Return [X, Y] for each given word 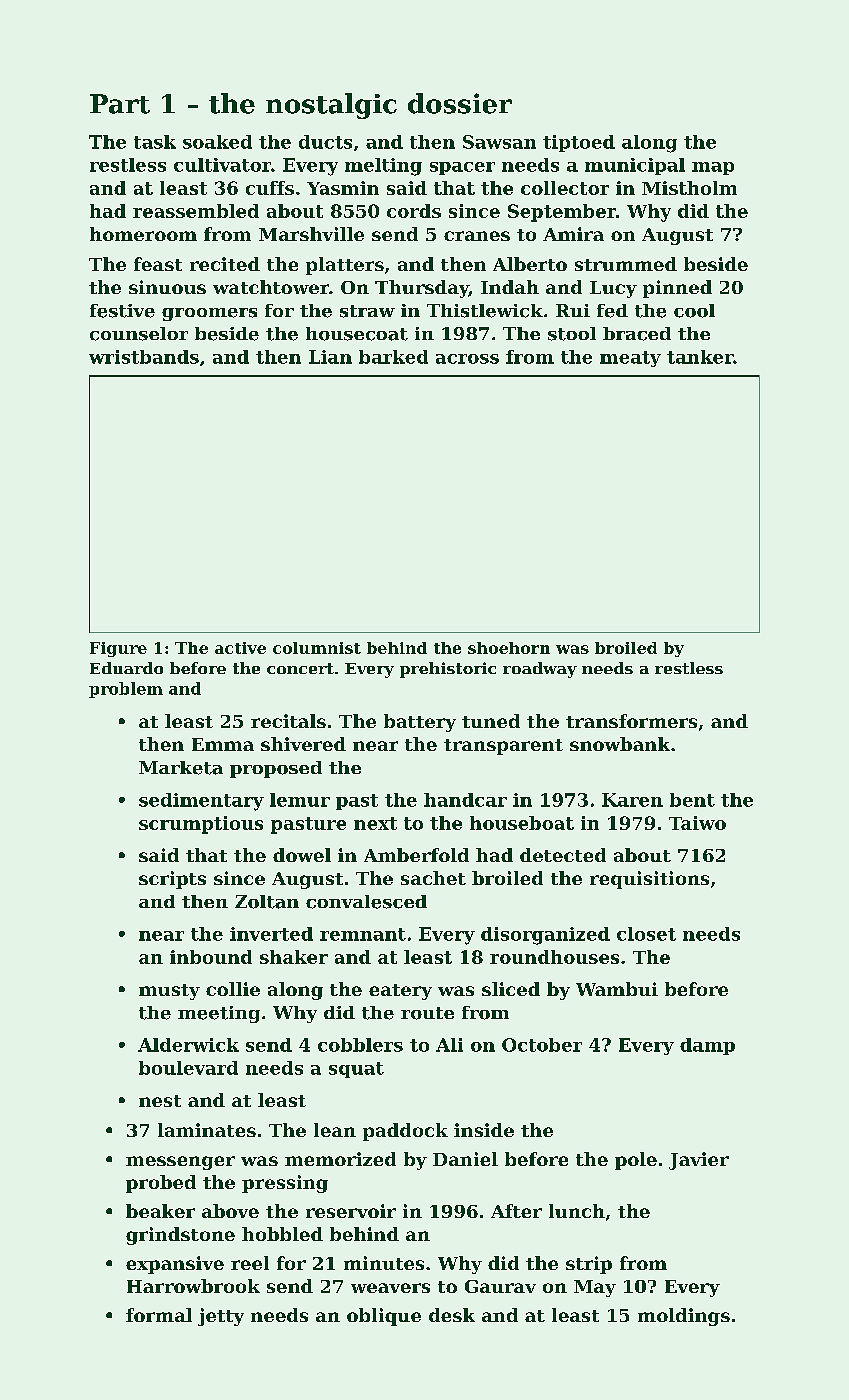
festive [122, 311]
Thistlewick [485, 311]
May [595, 1288]
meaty [630, 359]
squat [356, 1070]
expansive [175, 1265]
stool [572, 334]
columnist [317, 648]
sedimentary [201, 802]
